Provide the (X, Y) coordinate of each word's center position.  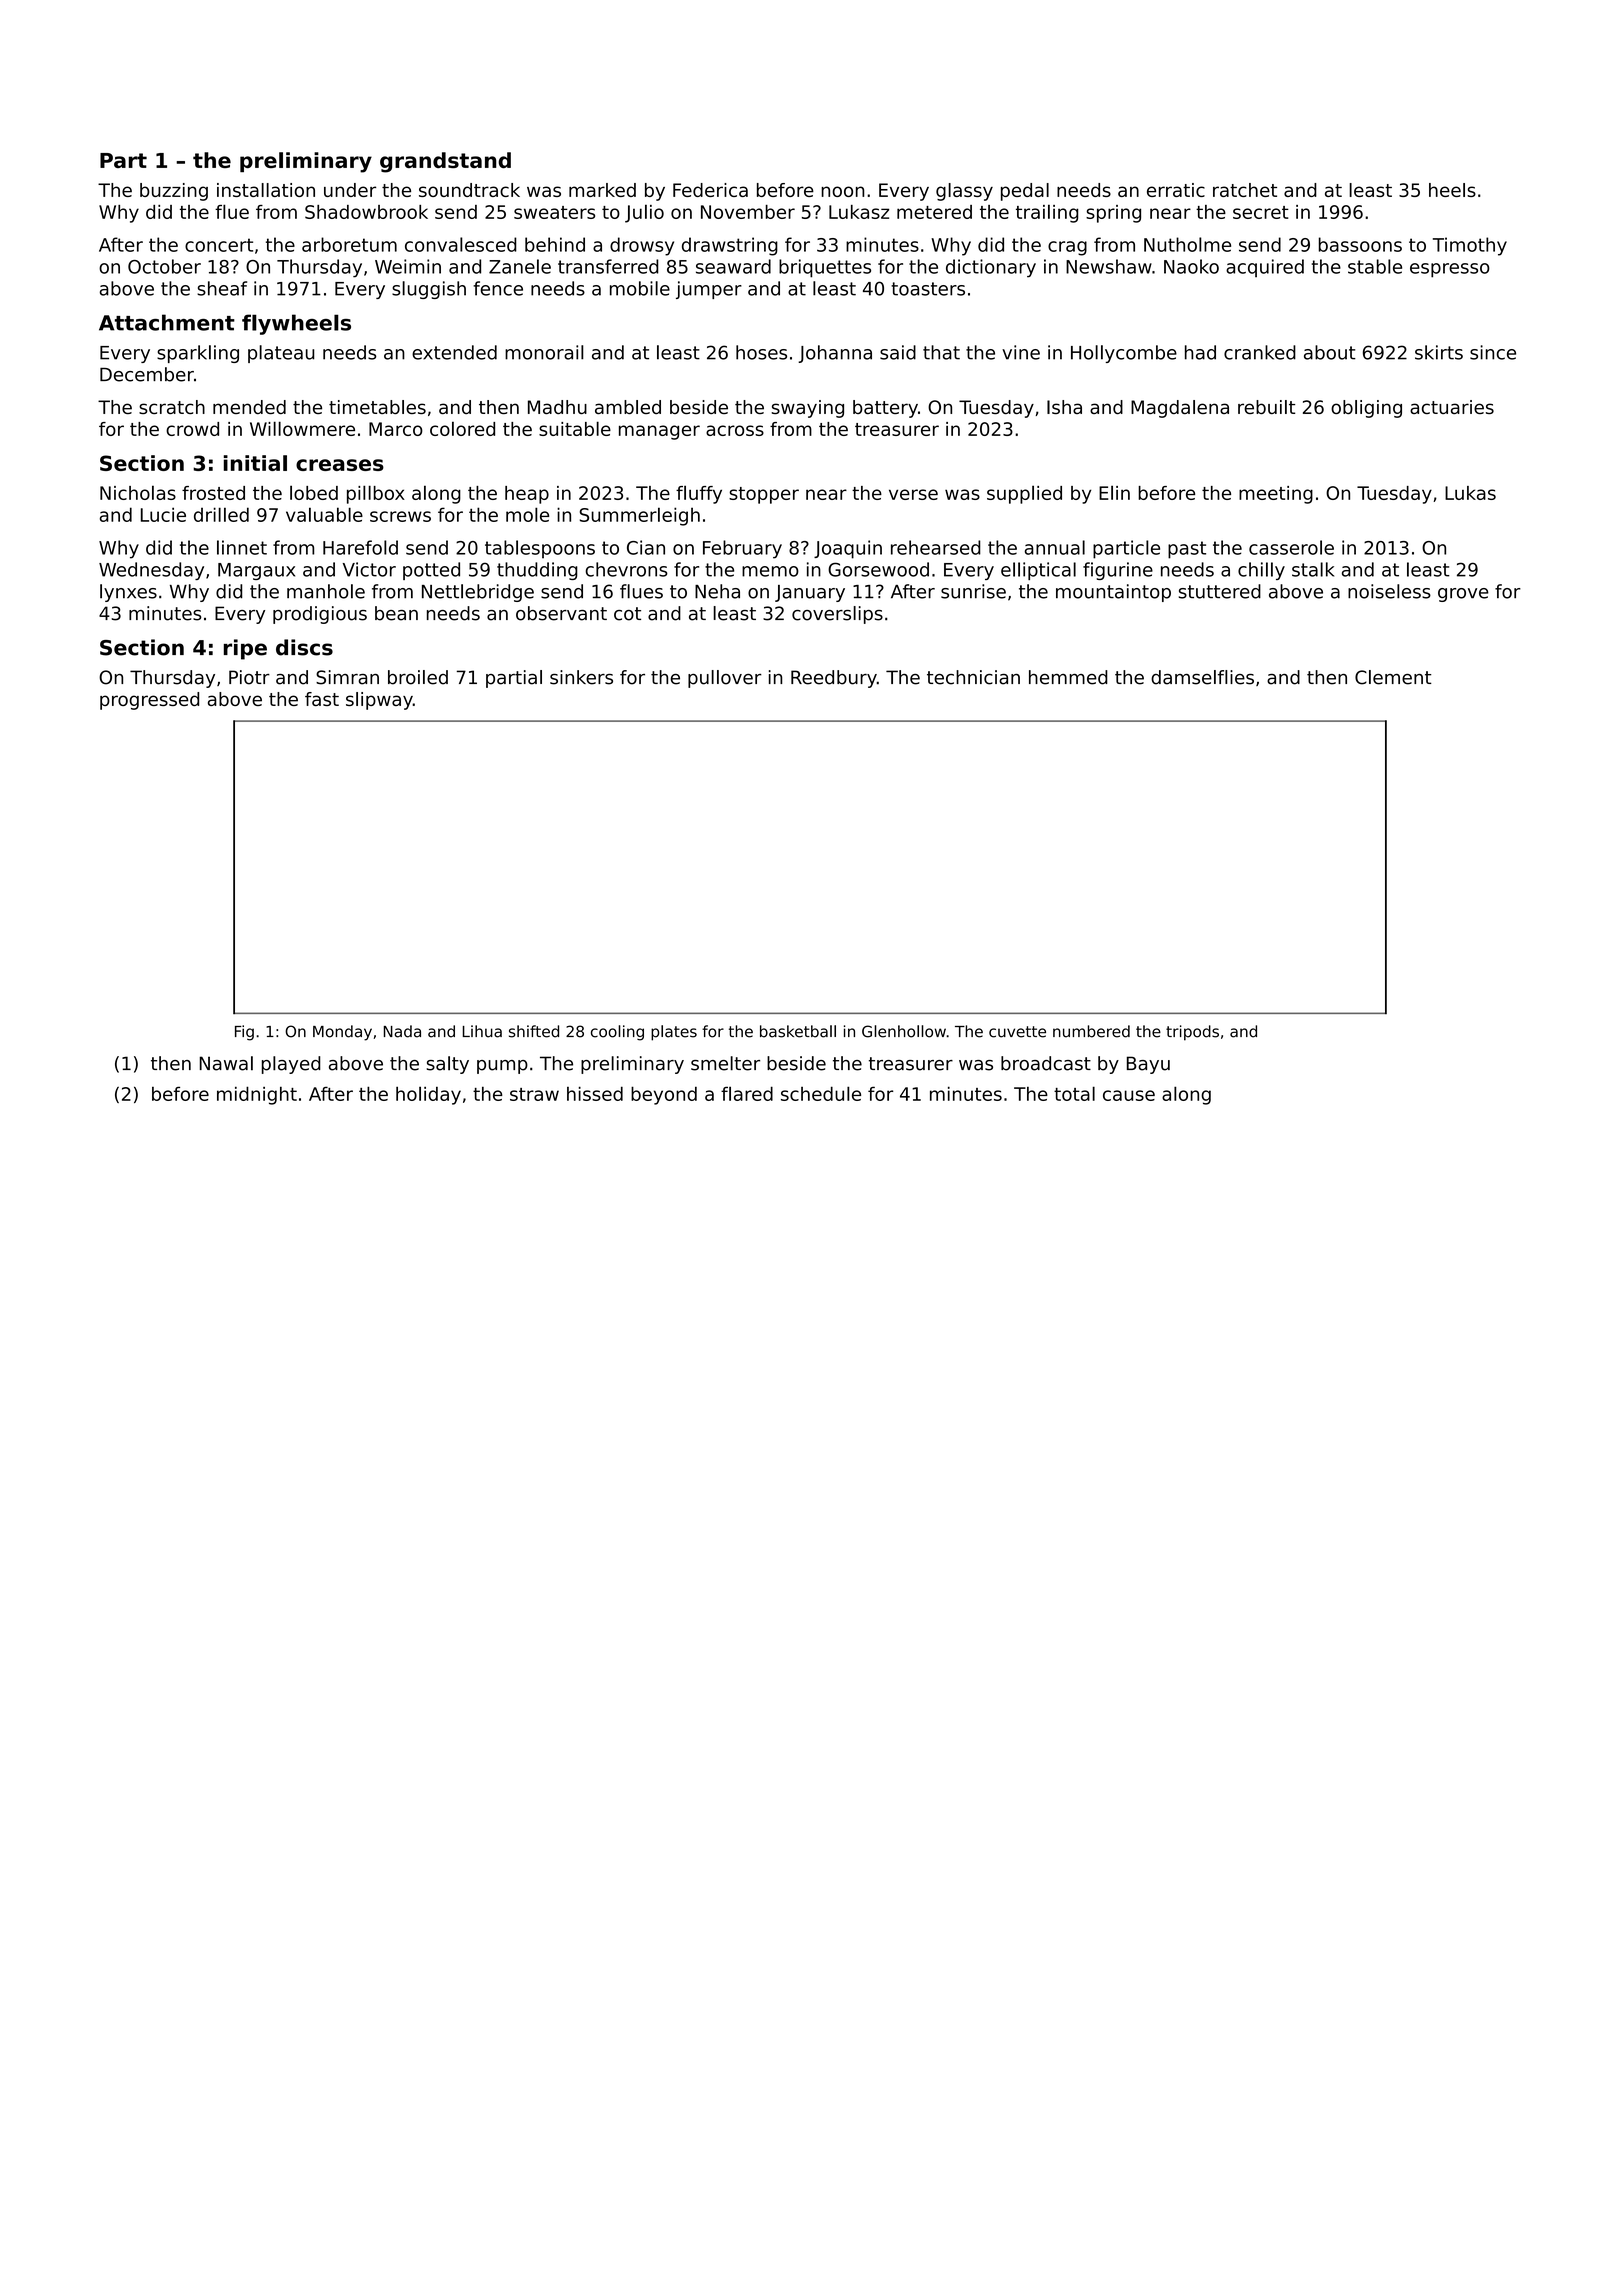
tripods (1192, 1033)
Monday (342, 1033)
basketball (798, 1031)
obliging (1366, 409)
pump (502, 1067)
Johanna (835, 354)
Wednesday (151, 571)
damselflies (1202, 677)
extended (454, 352)
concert (219, 245)
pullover (725, 679)
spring (1113, 214)
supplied (1024, 494)
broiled (418, 677)
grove (1463, 595)
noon (842, 191)
